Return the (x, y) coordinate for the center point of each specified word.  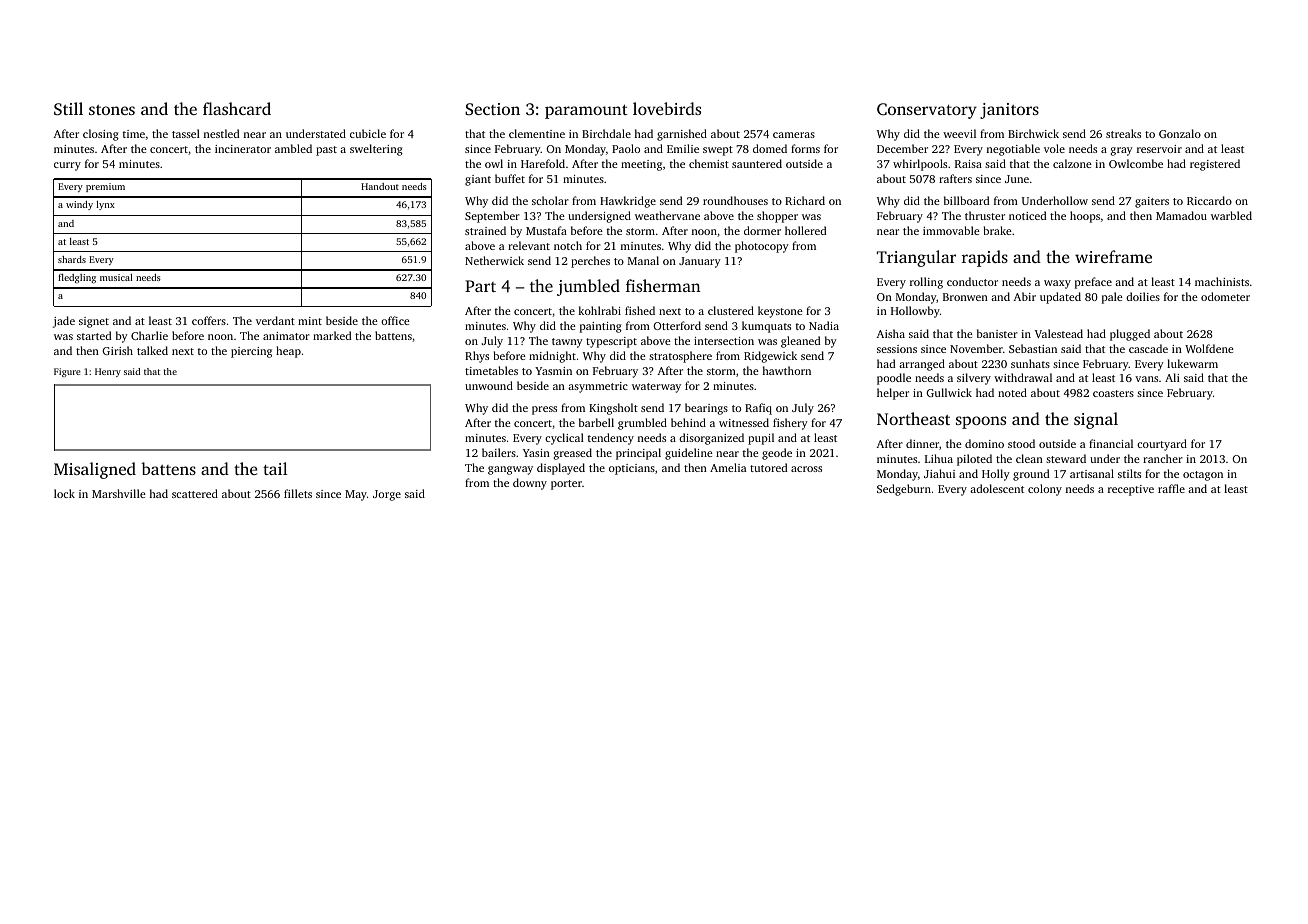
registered (1215, 165)
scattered (195, 493)
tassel (186, 133)
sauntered (757, 163)
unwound (489, 385)
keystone (780, 312)
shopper (777, 217)
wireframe (1113, 256)
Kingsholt (613, 409)
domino (984, 443)
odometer (1225, 296)
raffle (1171, 488)
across (806, 469)
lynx (105, 205)
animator (286, 336)
